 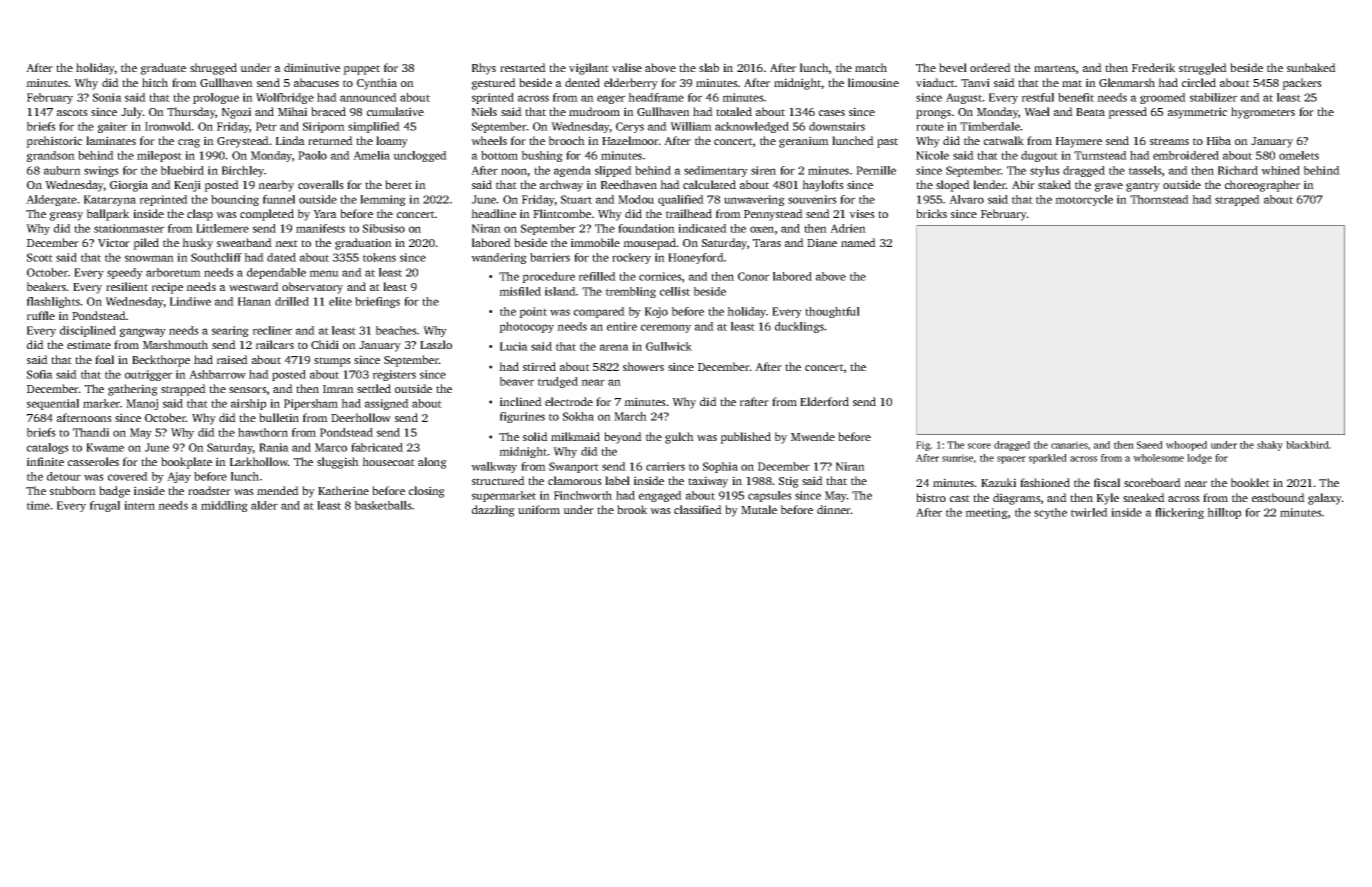 I want to click on slipped, so click(x=613, y=171).
